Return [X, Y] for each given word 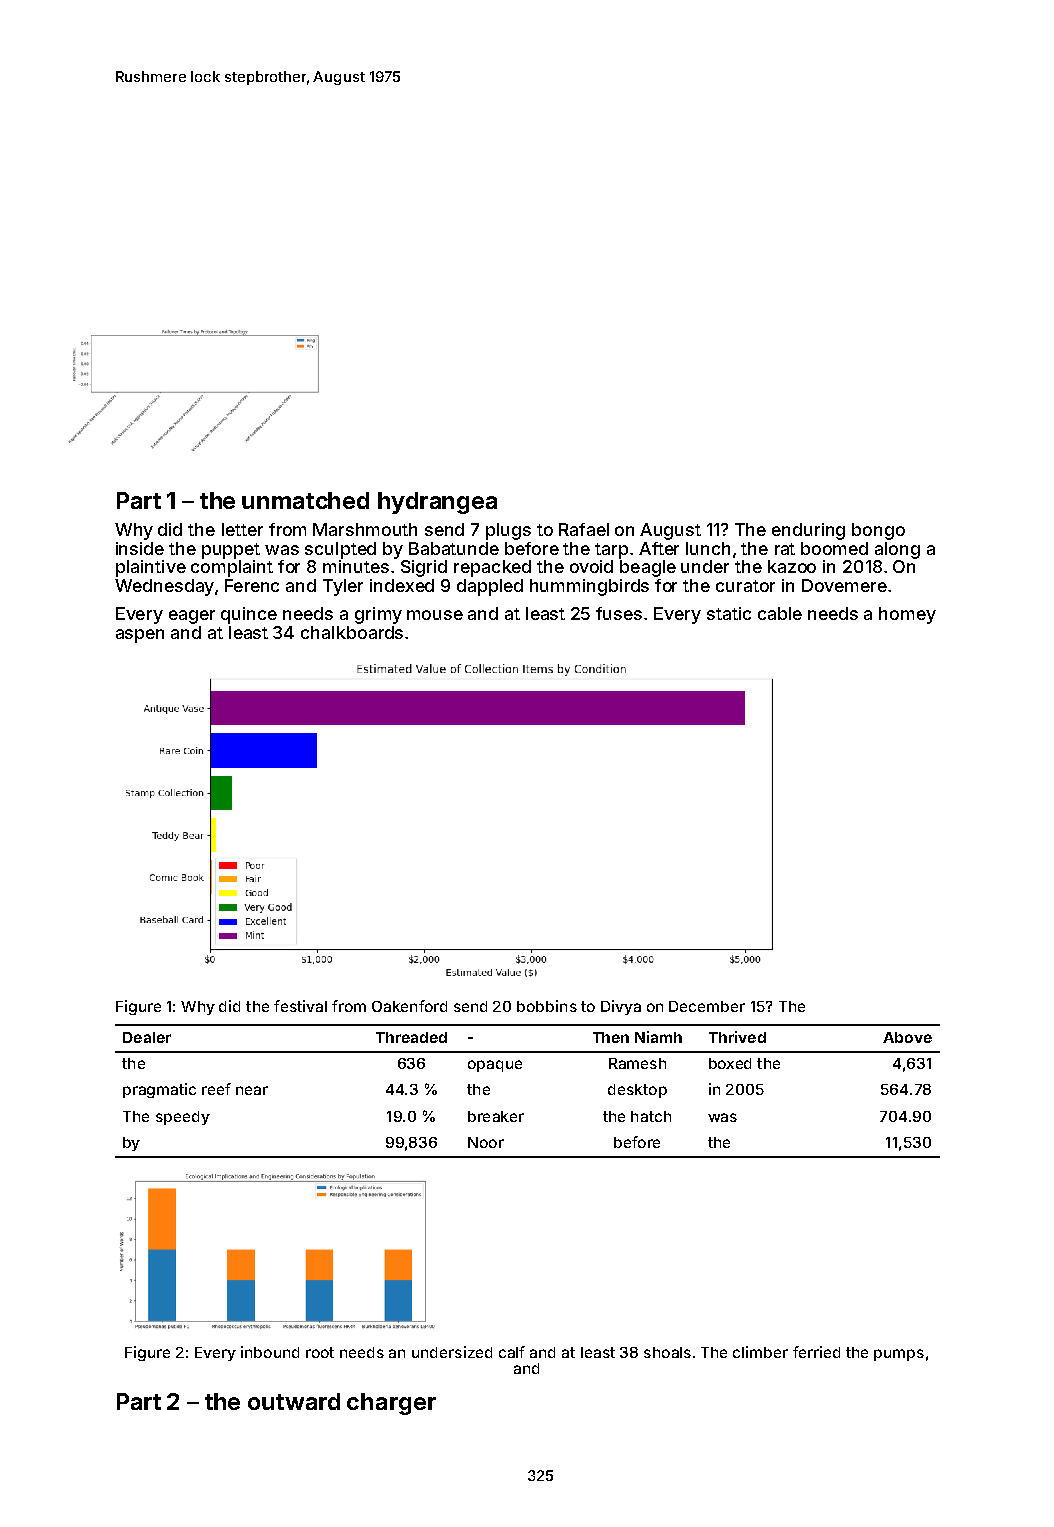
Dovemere [844, 585]
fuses [619, 613]
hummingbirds [589, 587]
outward [294, 1401]
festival [300, 1006]
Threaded [411, 1037]
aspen [140, 636]
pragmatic [159, 1090]
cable [780, 613]
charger [391, 1404]
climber [760, 1352]
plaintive [151, 568]
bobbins [547, 1006]
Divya [621, 1007]
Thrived [737, 1037]
